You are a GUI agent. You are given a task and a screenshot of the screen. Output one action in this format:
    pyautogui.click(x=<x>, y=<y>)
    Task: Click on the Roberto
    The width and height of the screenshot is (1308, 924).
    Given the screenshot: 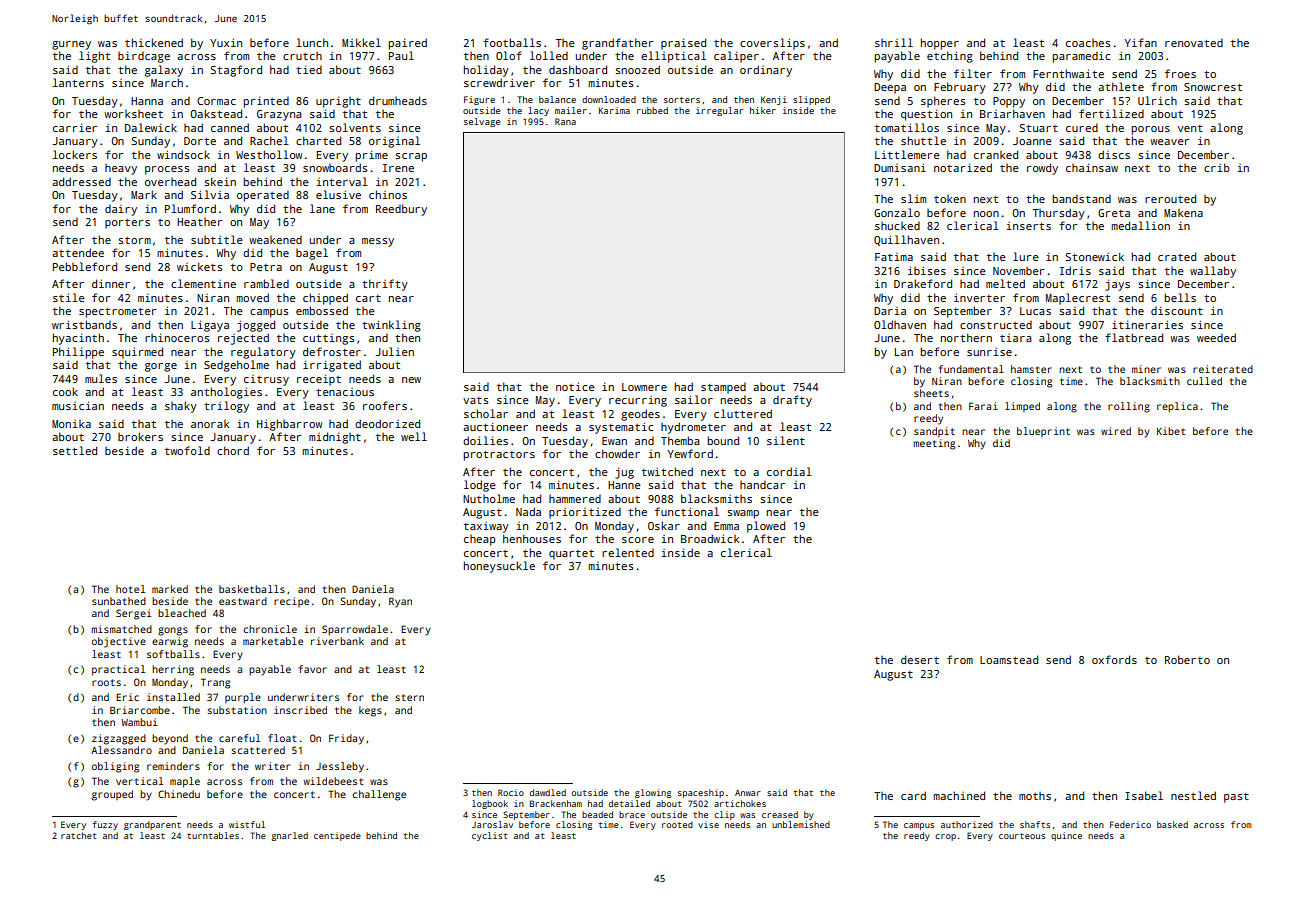 What is the action you would take?
    pyautogui.click(x=1187, y=659)
